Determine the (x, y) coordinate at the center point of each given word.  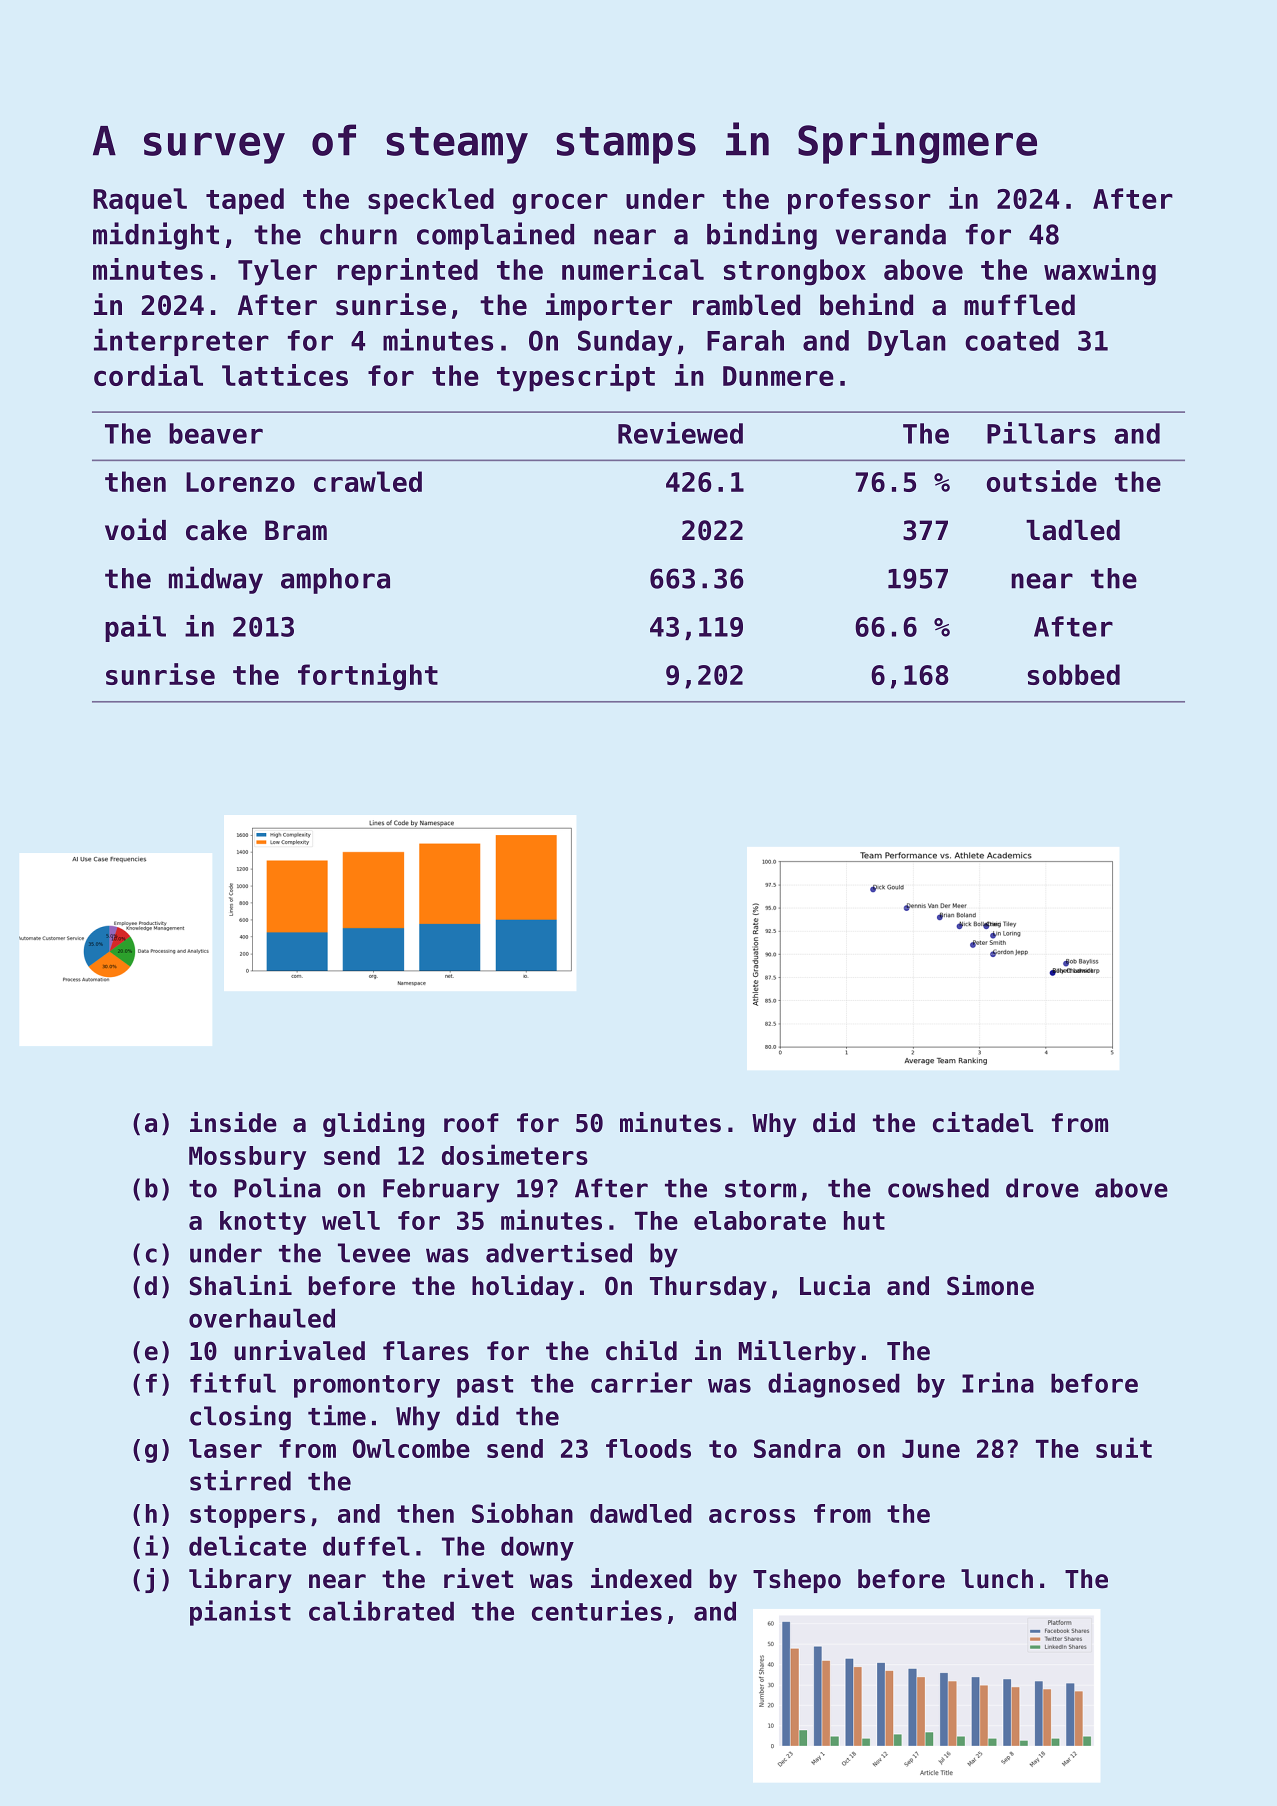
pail (135, 628)
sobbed (1074, 674)
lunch (997, 1579)
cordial (148, 375)
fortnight (368, 676)
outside (1042, 481)
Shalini (241, 1285)
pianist (240, 1613)
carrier (641, 1382)
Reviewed (680, 433)
